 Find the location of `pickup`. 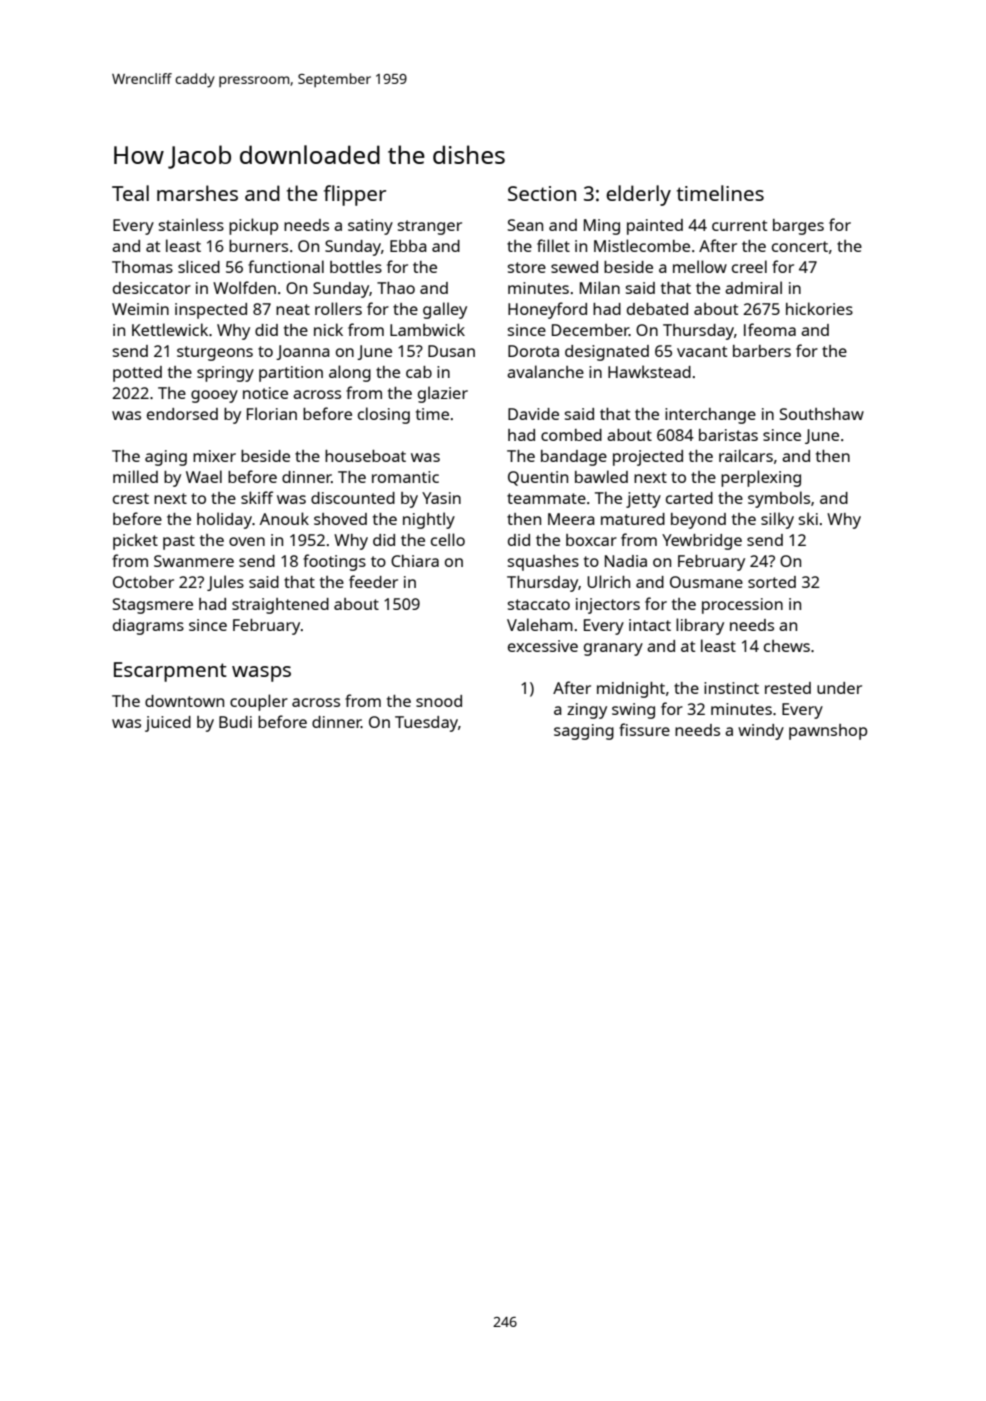

pickup is located at coordinates (253, 226).
